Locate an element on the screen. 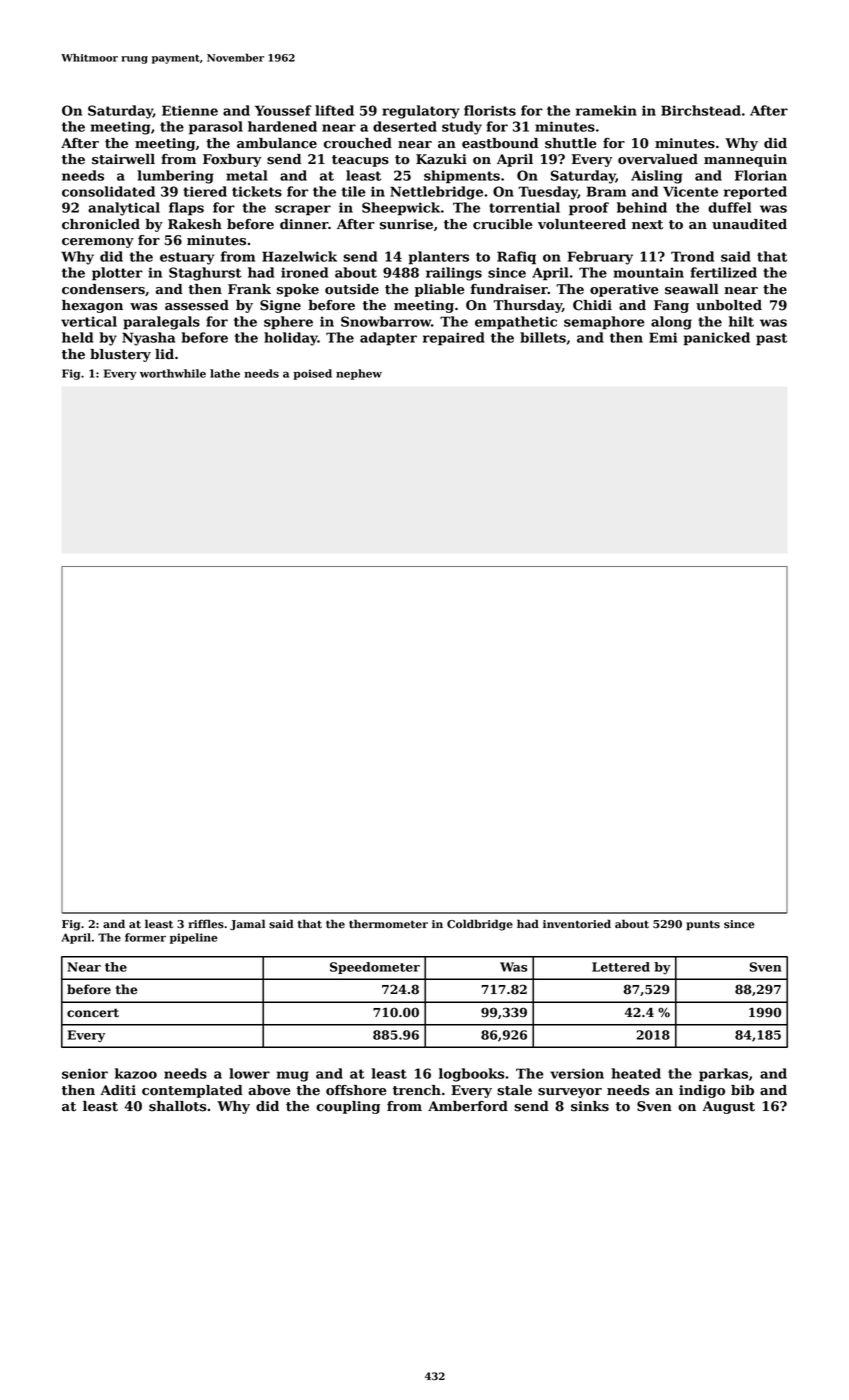  logbooks is located at coordinates (471, 1075).
